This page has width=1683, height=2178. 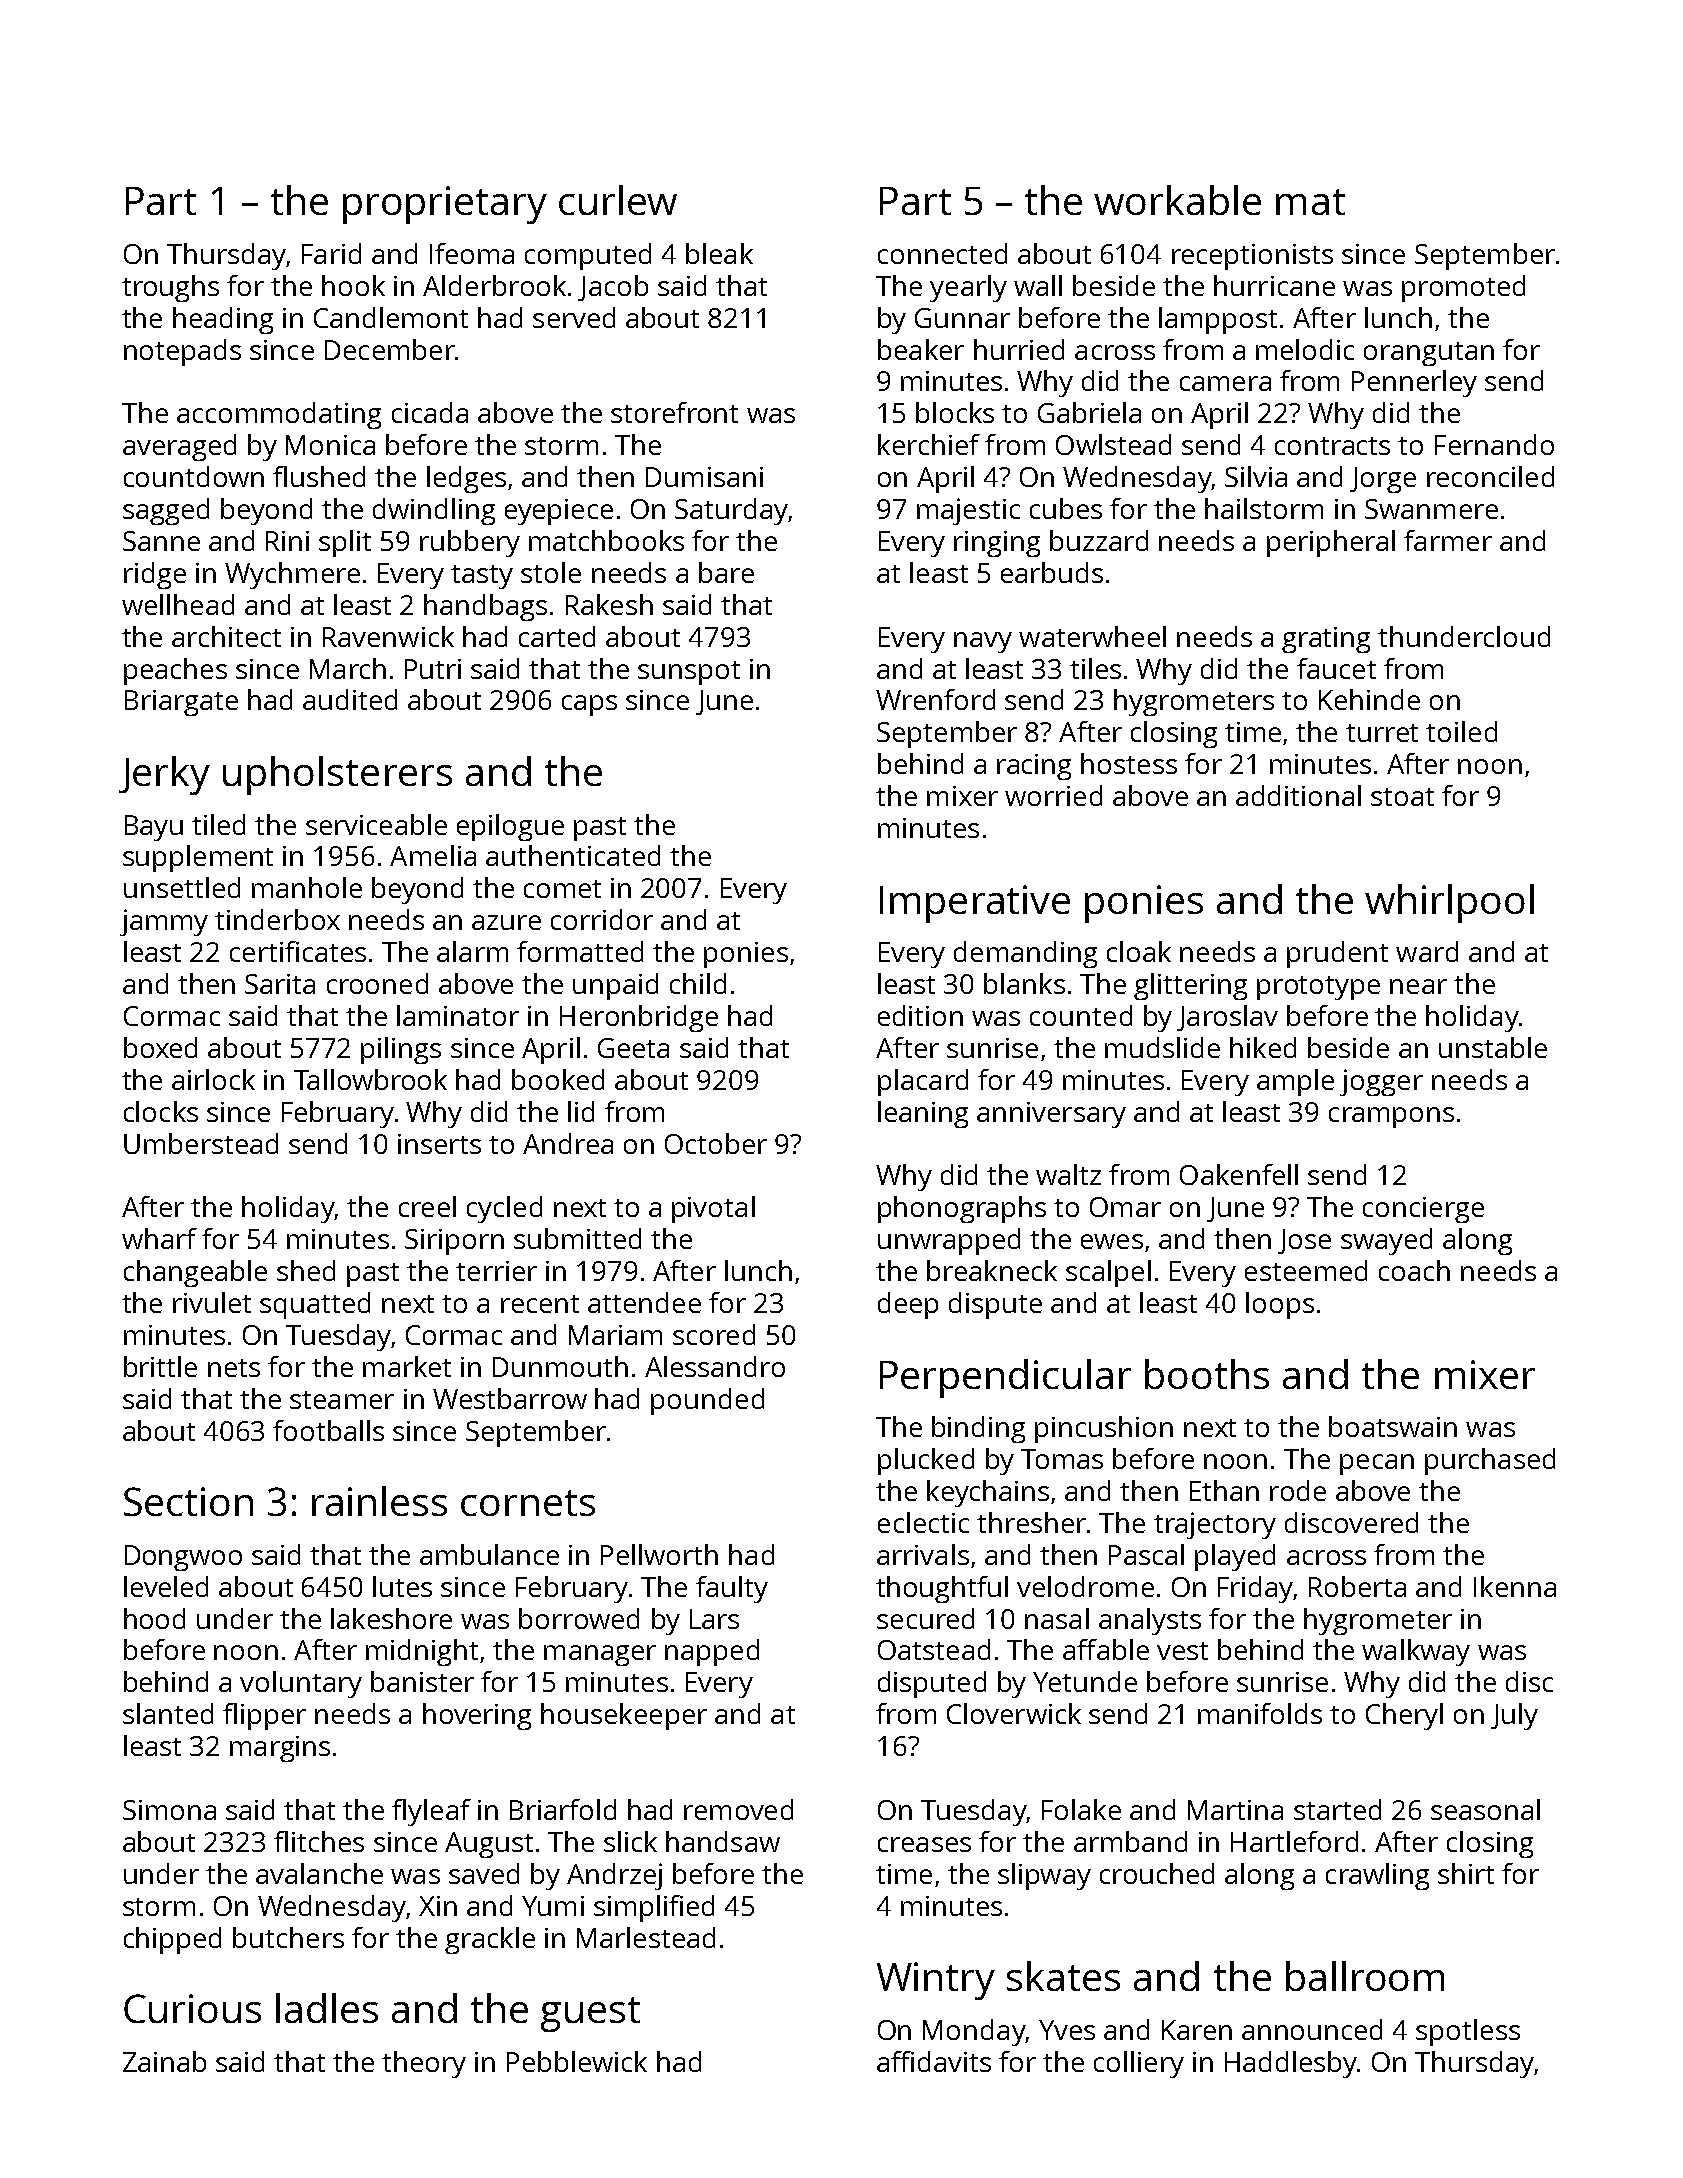 What do you see at coordinates (1207, 1374) in the page?
I see `booths` at bounding box center [1207, 1374].
